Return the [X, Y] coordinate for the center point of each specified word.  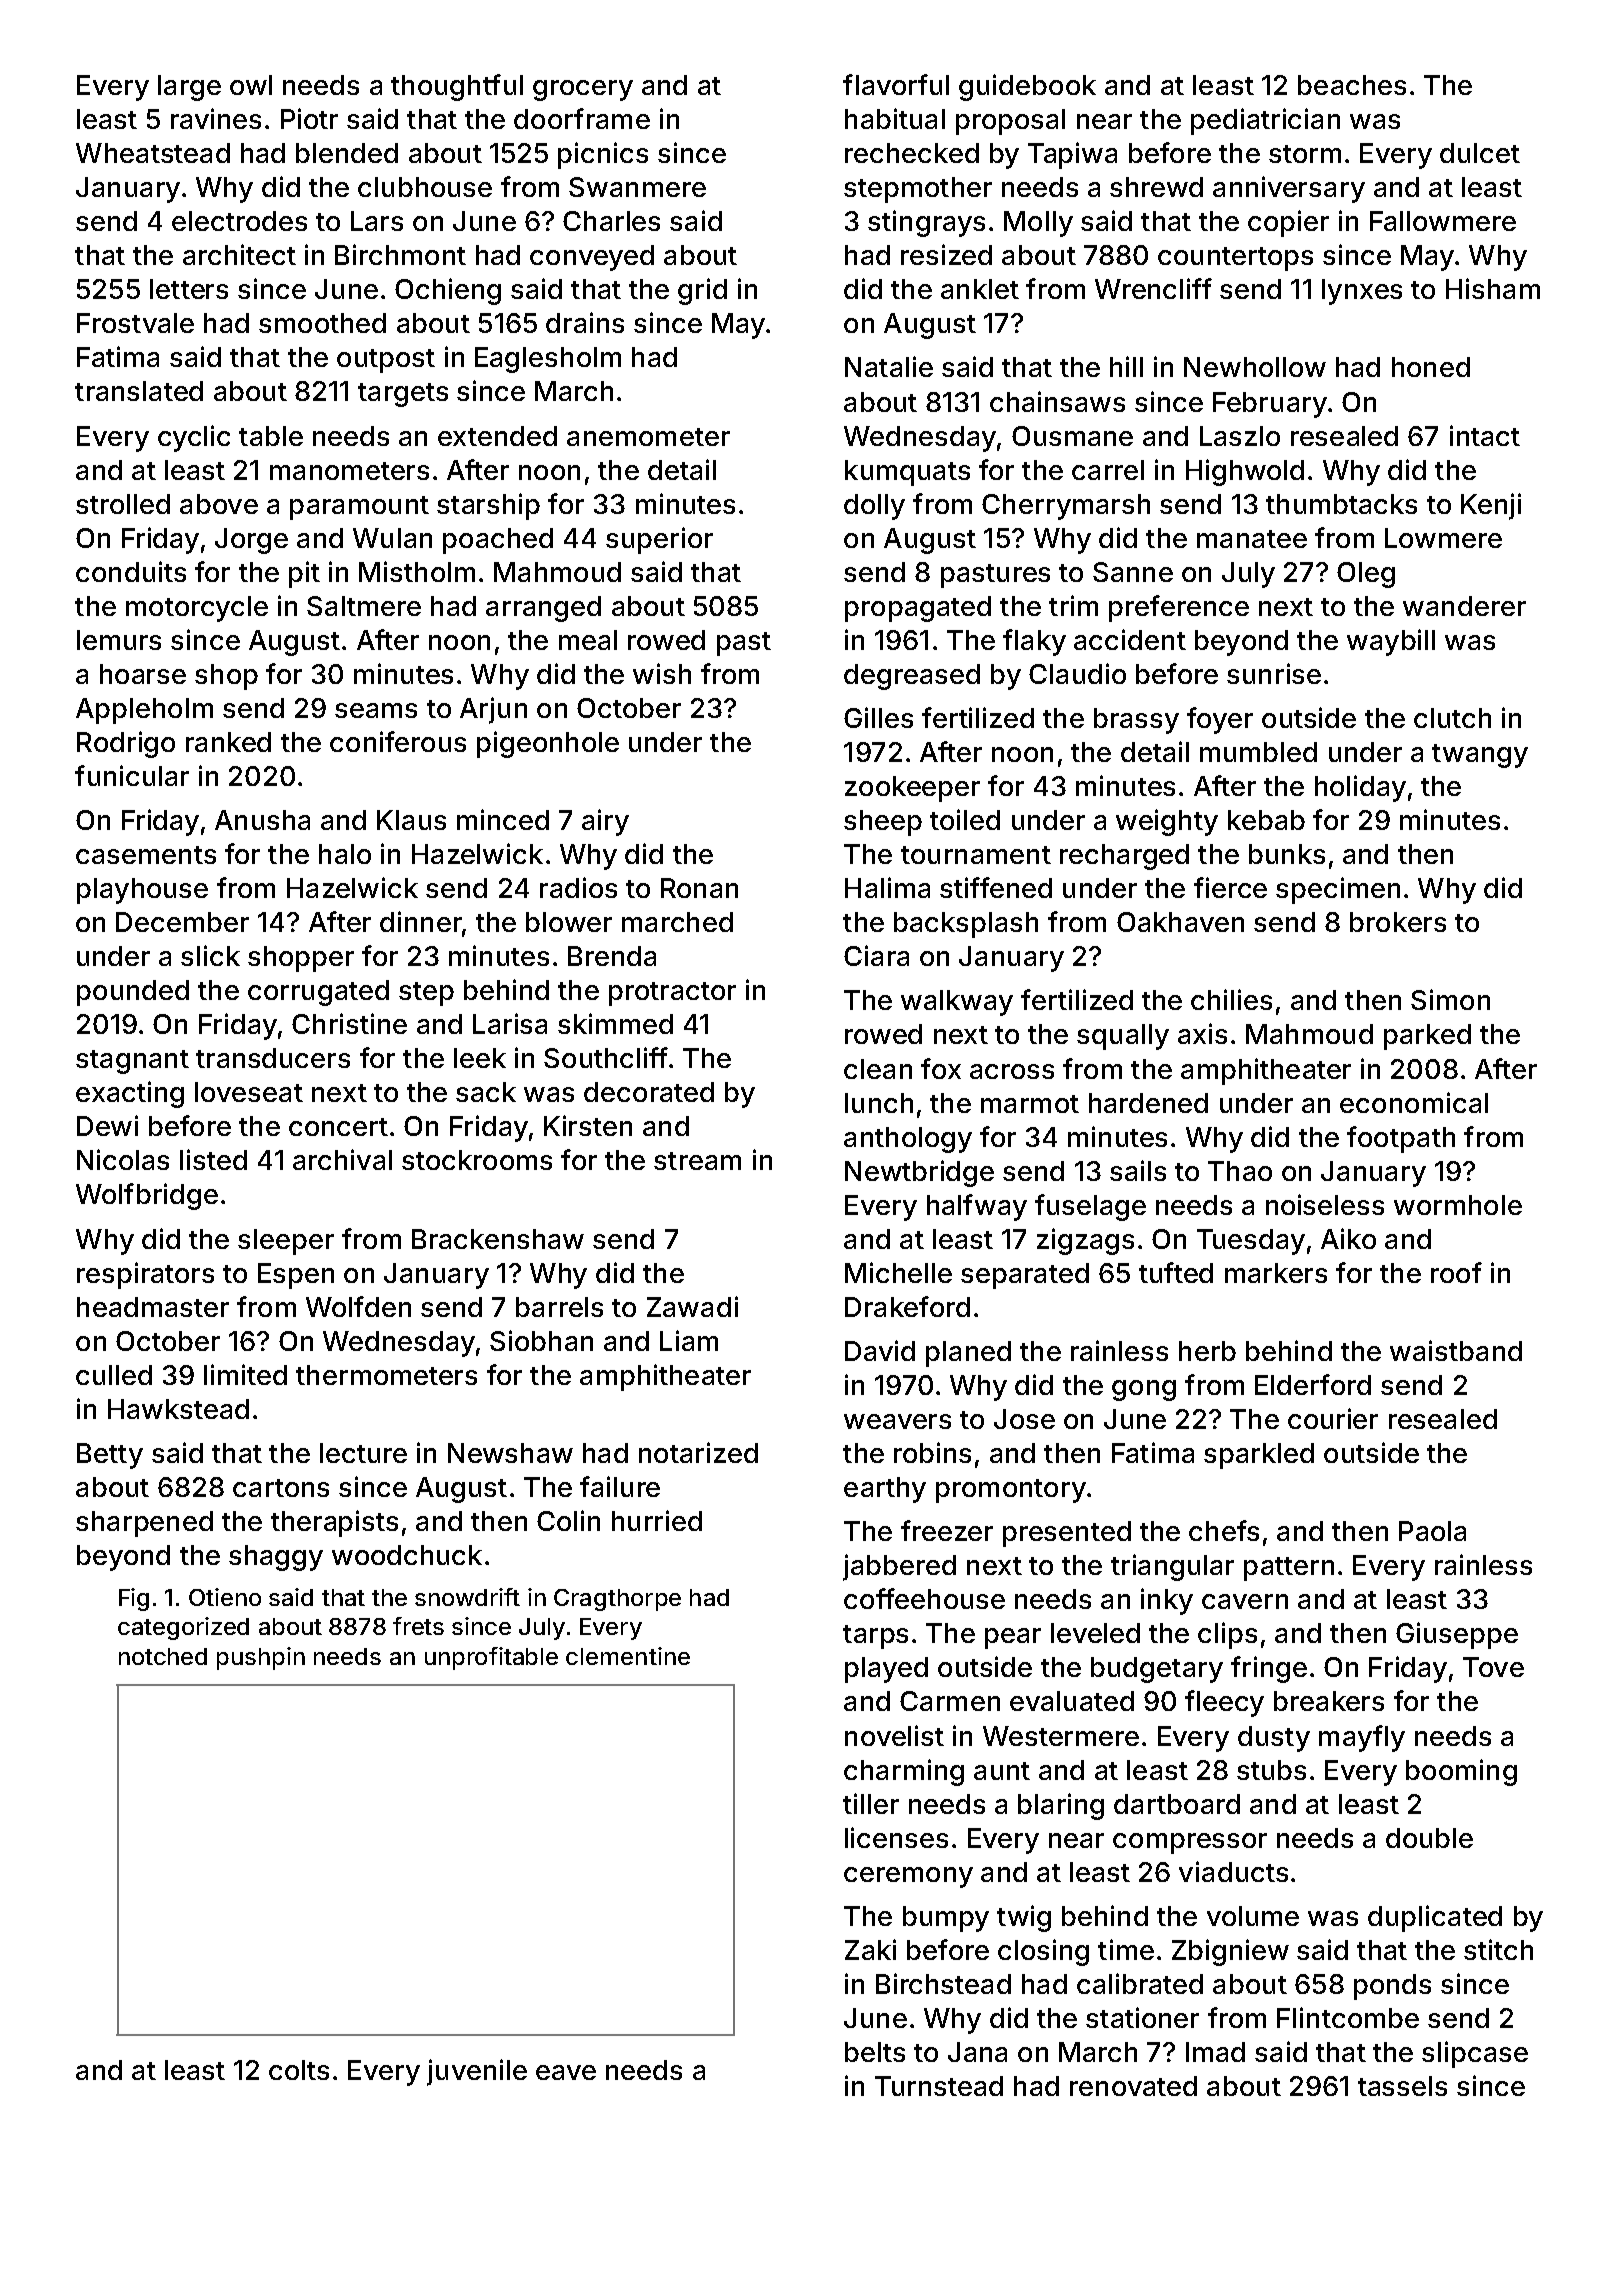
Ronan [699, 888]
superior [659, 540]
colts [299, 2070]
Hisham [1493, 288]
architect [239, 254]
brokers [1398, 922]
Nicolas [123, 1159]
